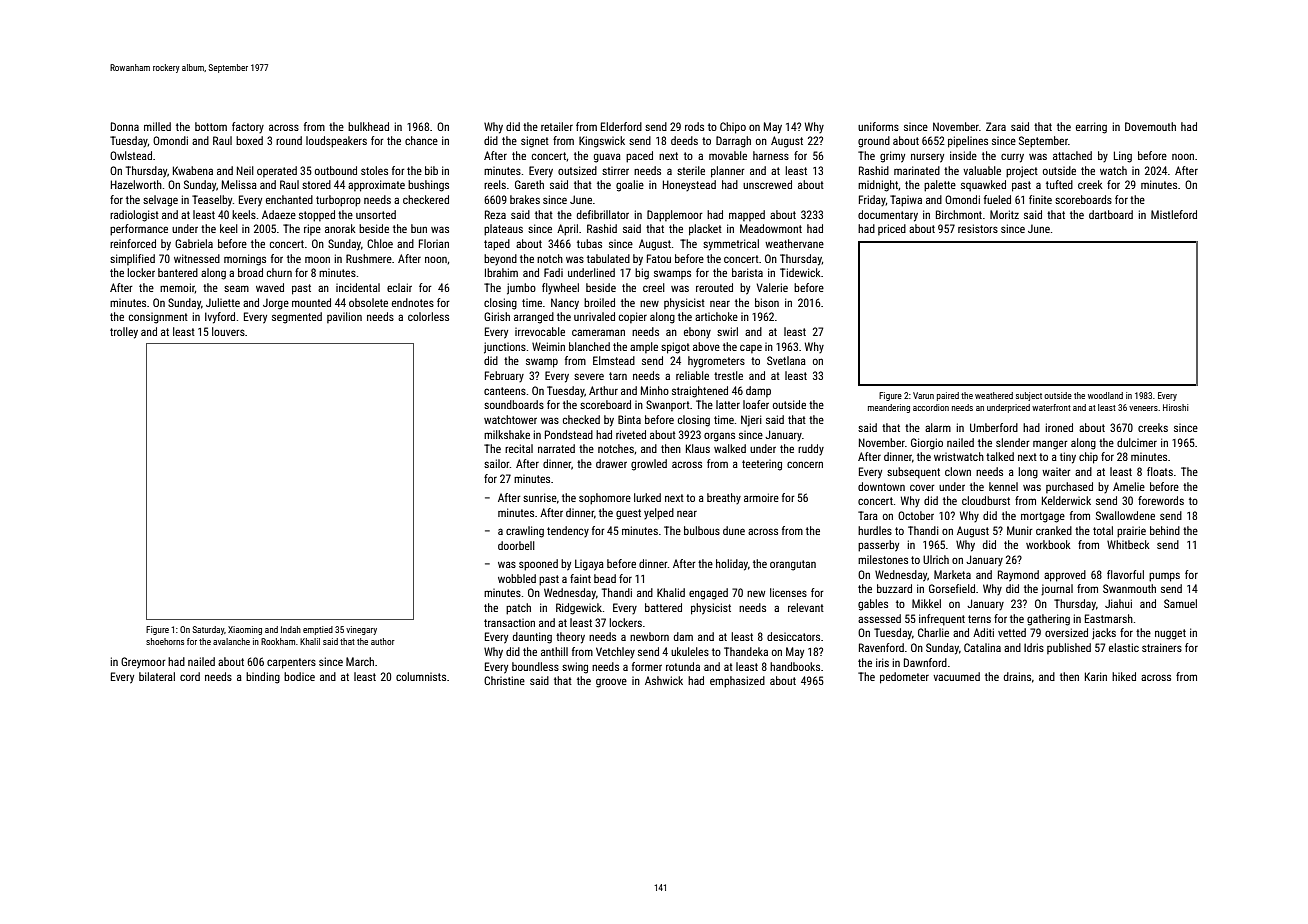  What do you see at coordinates (1174, 214) in the screenshot?
I see `Mistleford` at bounding box center [1174, 214].
